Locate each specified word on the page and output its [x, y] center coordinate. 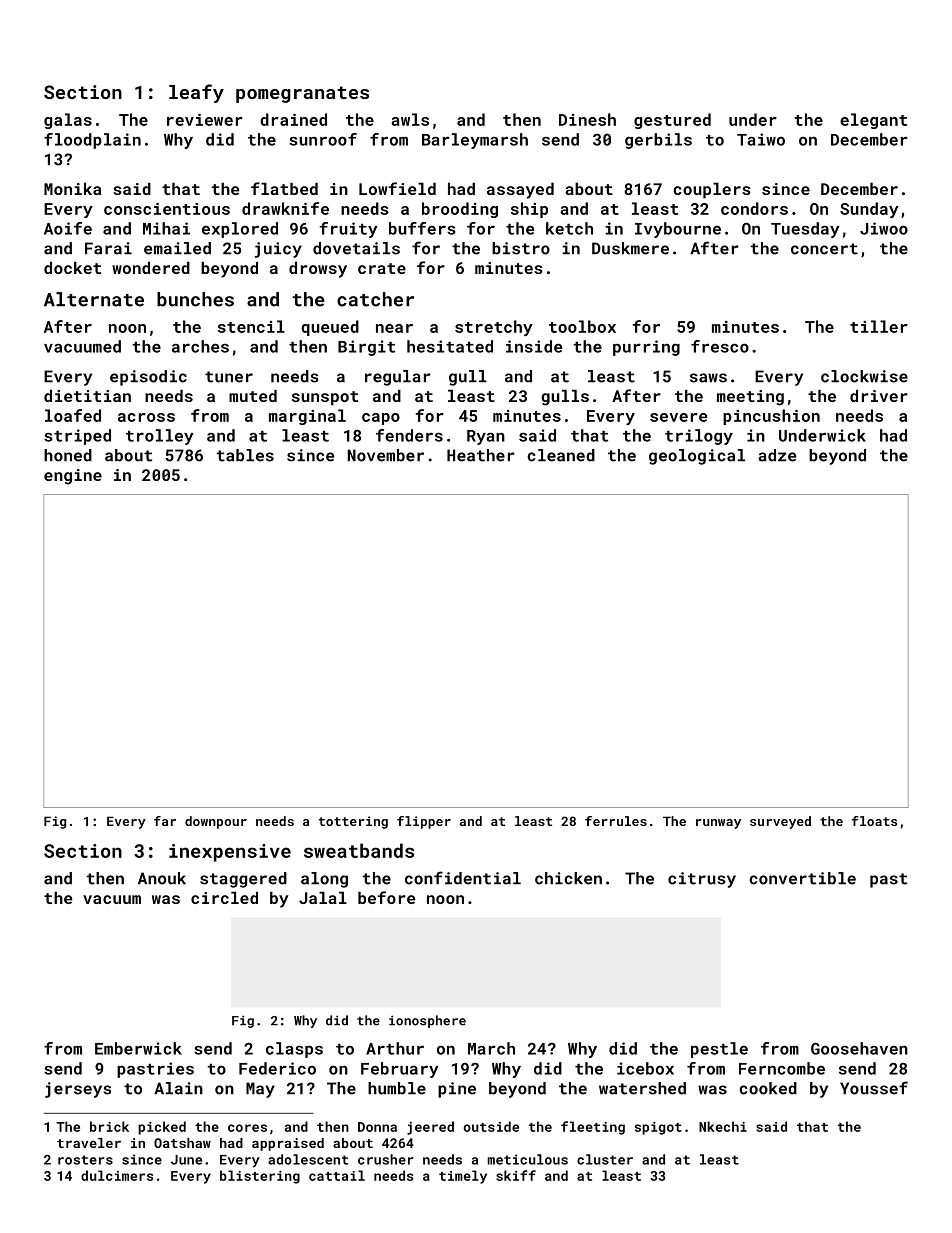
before [386, 897]
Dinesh [587, 119]
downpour [216, 822]
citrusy [702, 880]
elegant [873, 121]
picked [162, 1128]
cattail [337, 1175]
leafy [196, 93]
